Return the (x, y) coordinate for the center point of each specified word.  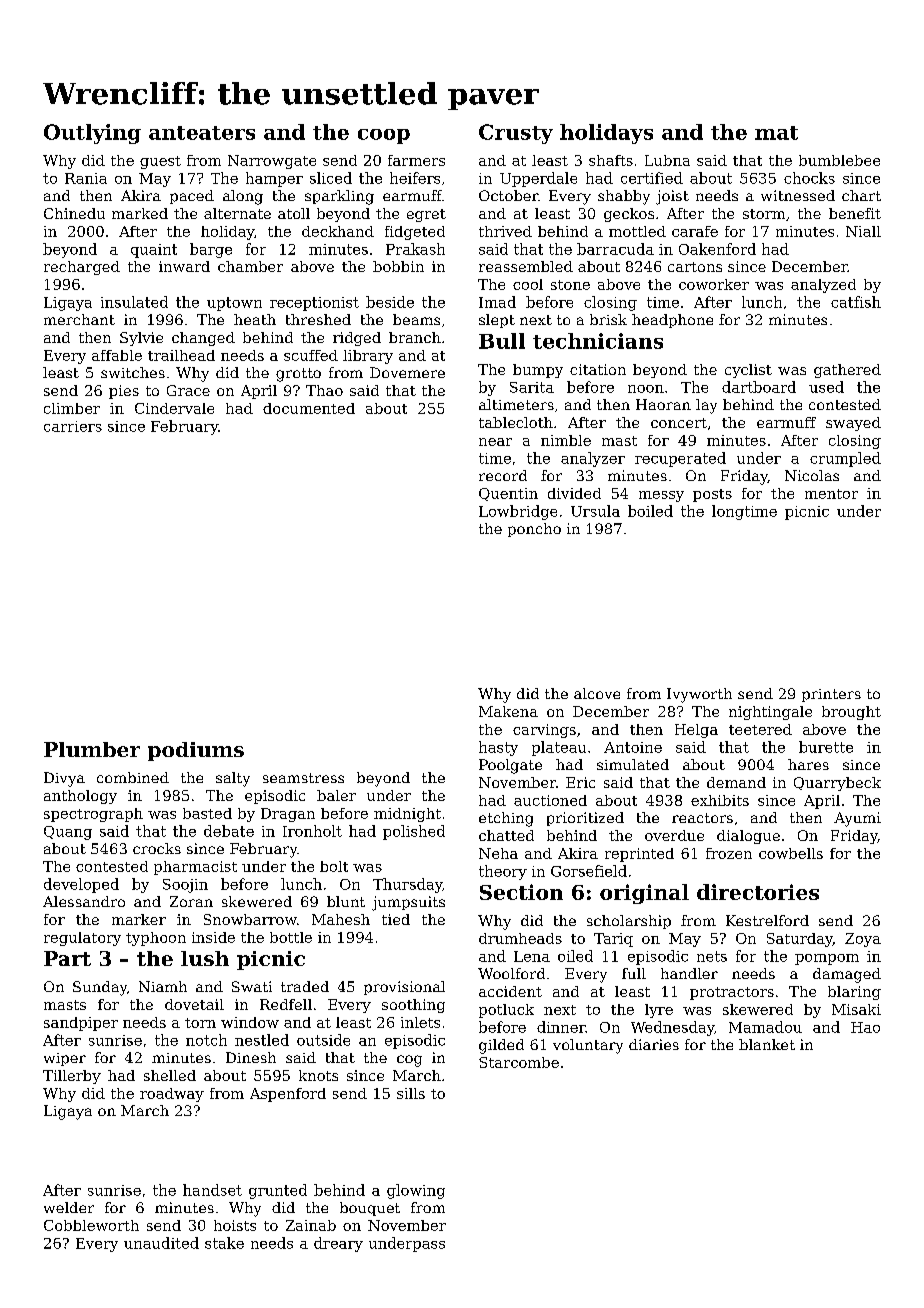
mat (776, 133)
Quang (68, 833)
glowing (416, 1191)
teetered (760, 729)
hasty (498, 748)
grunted (278, 1191)
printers (831, 695)
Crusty (516, 134)
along (243, 197)
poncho (534, 530)
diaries (654, 1044)
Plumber (92, 749)
